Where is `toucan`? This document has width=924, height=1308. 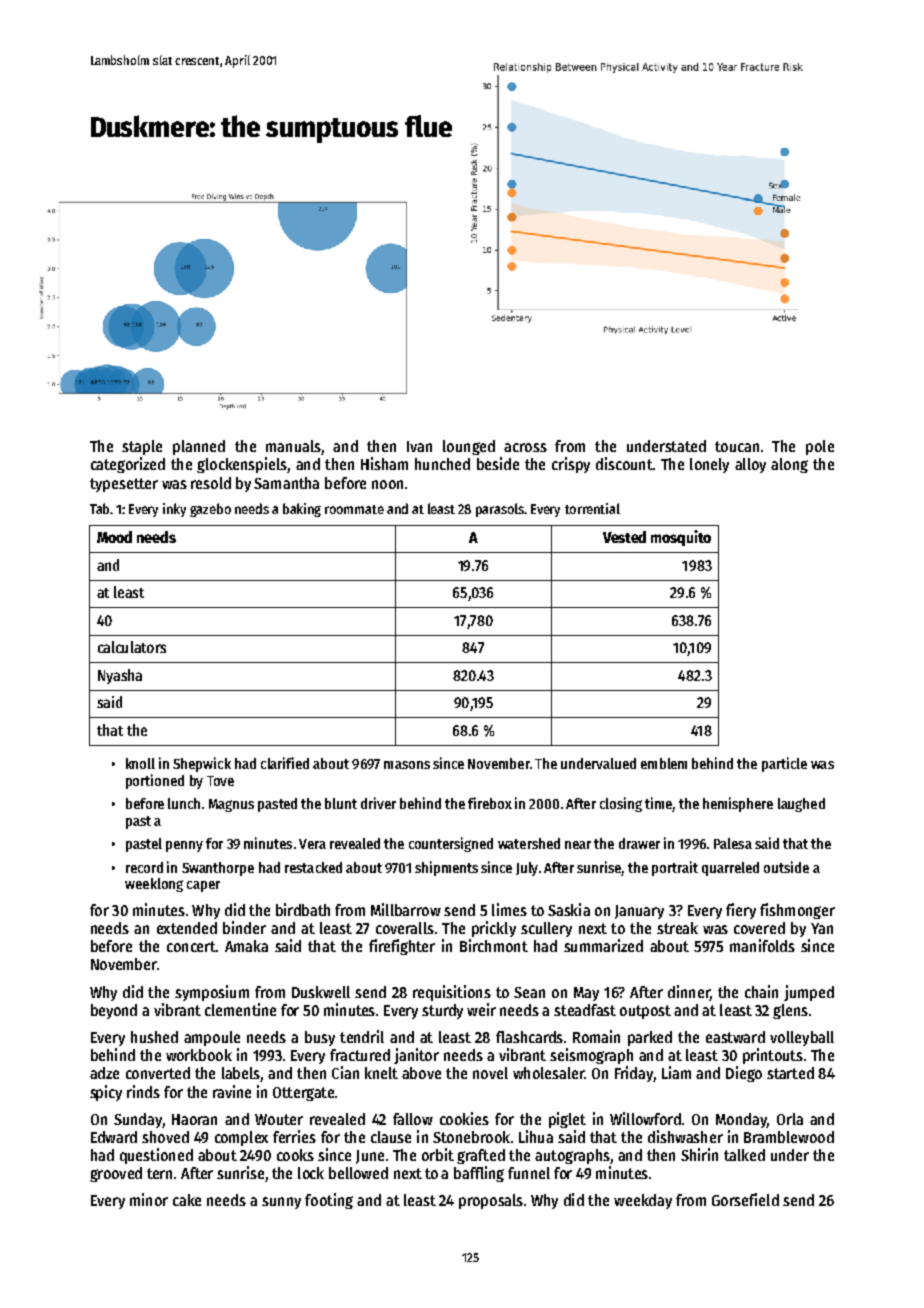
toucan is located at coordinates (737, 446).
